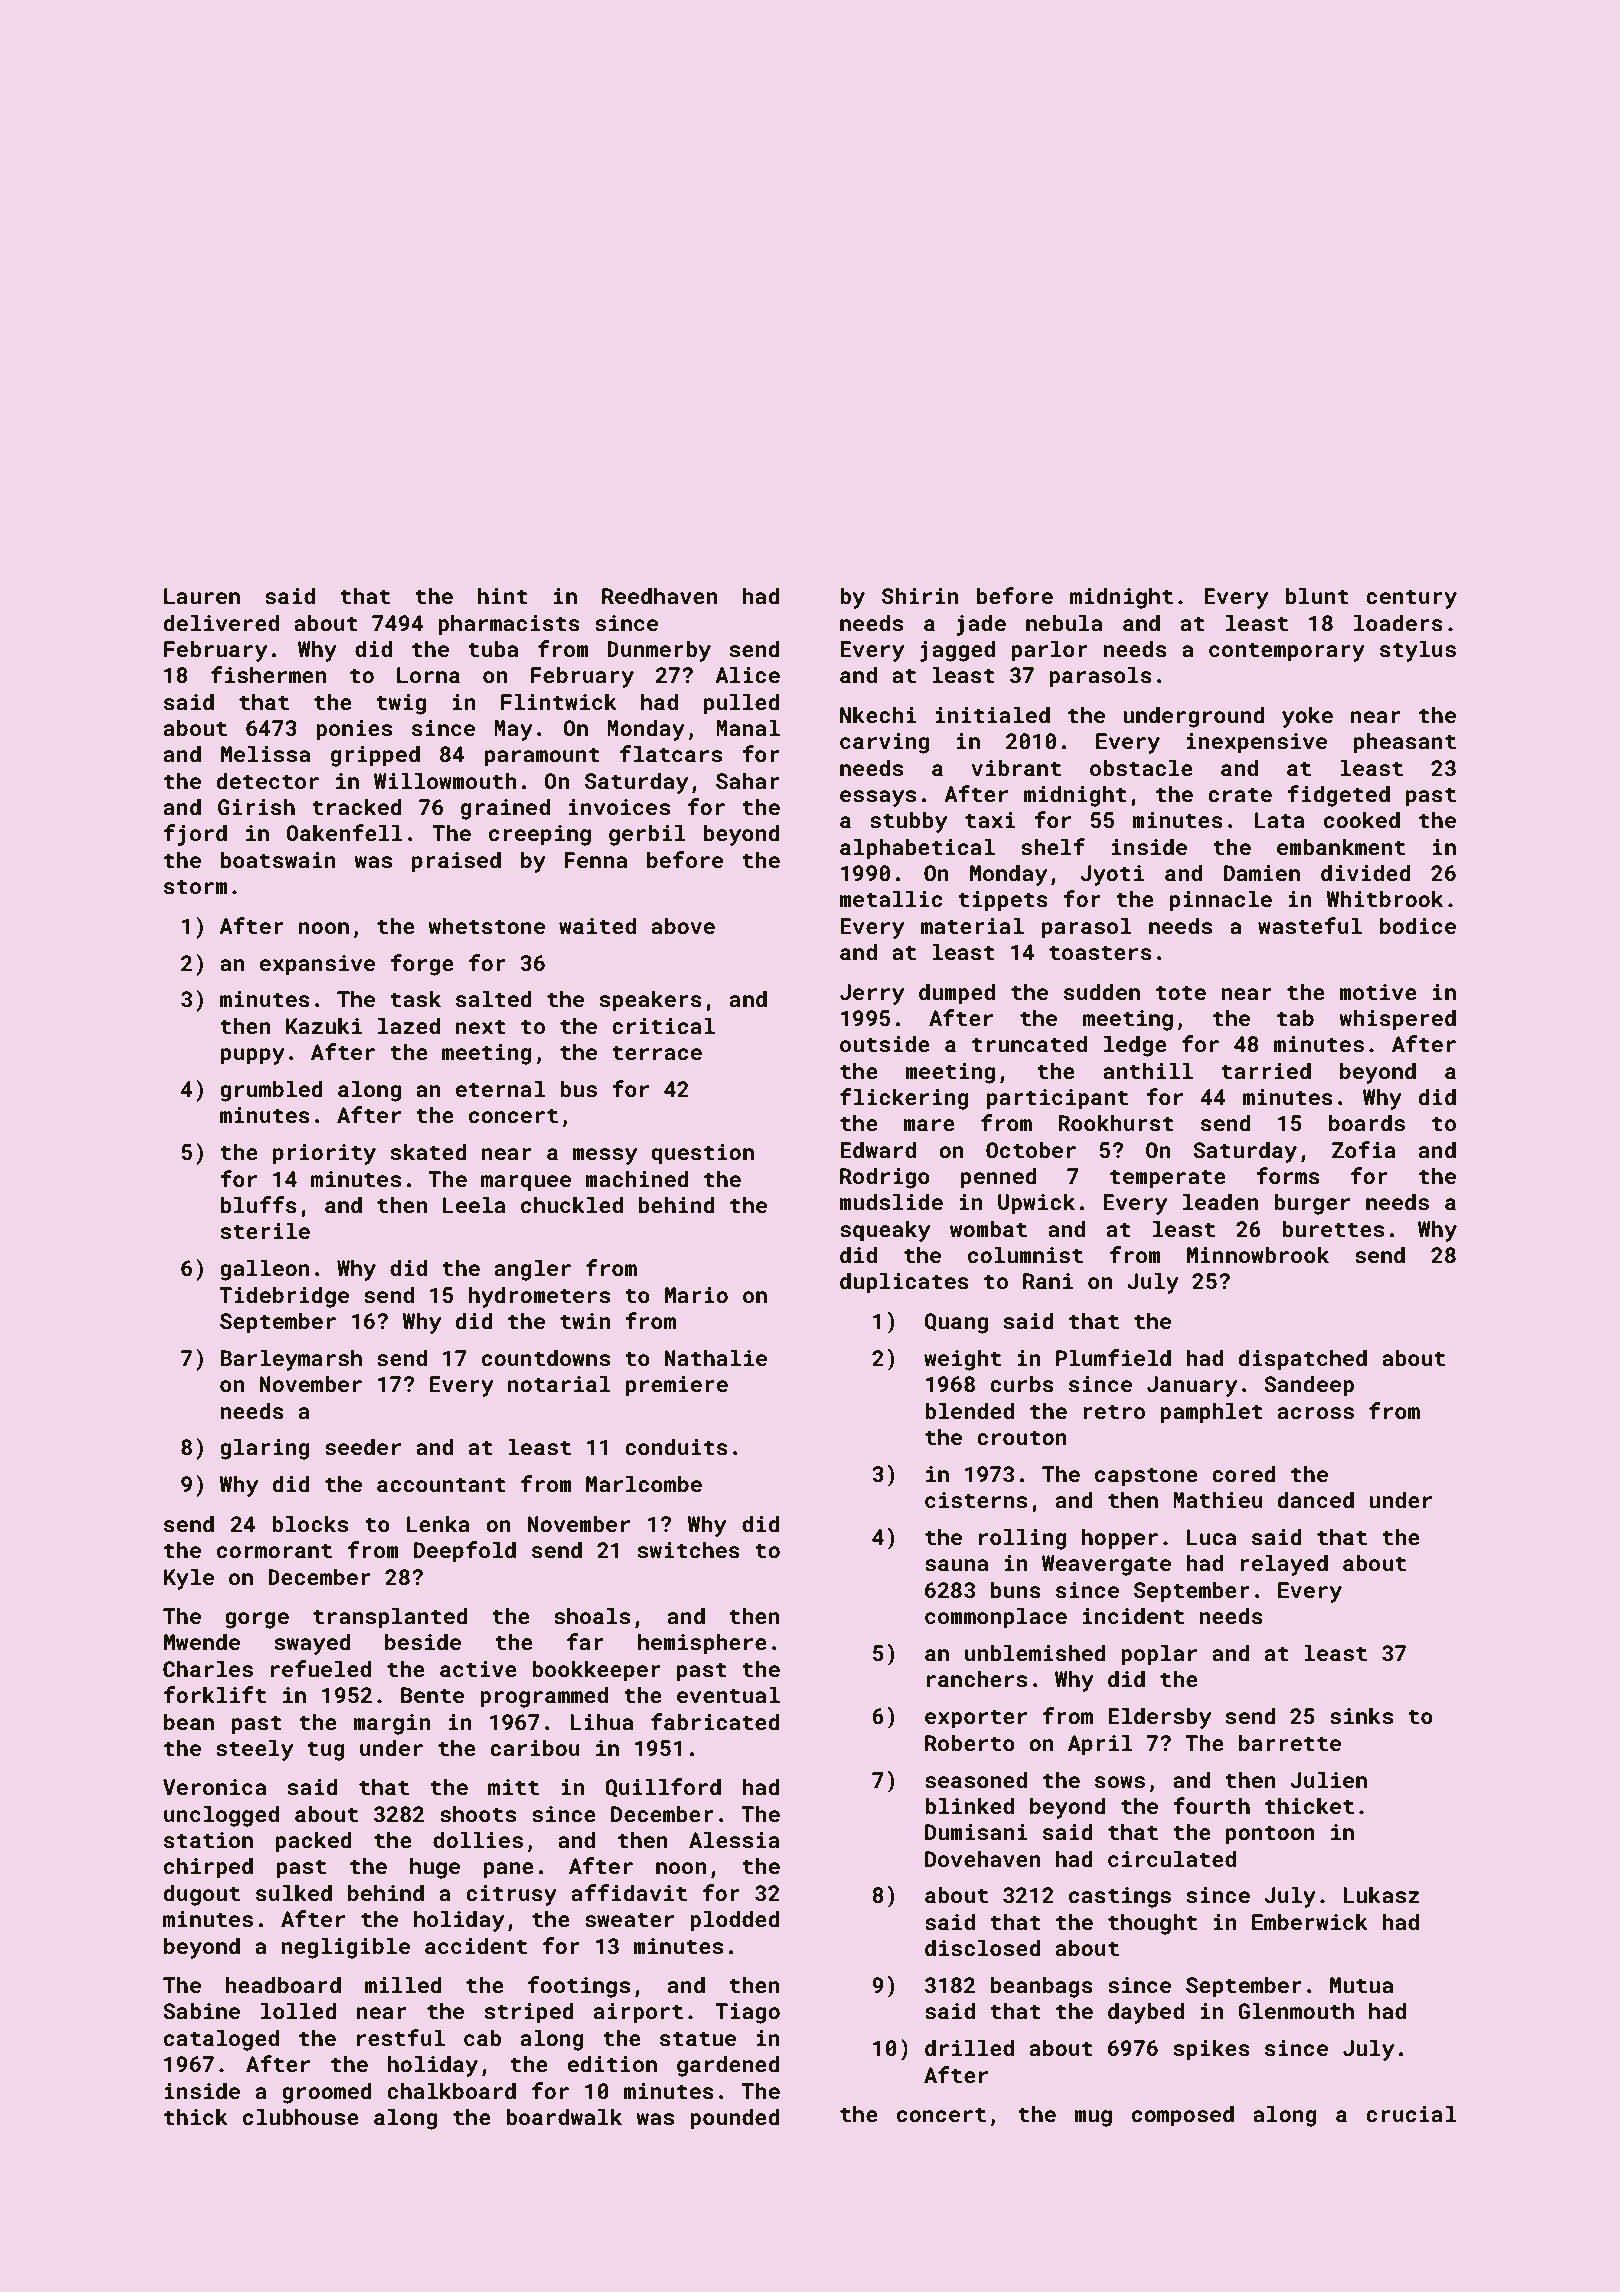 This screenshot has height=2292, width=1620. I want to click on Kyle, so click(189, 1579).
